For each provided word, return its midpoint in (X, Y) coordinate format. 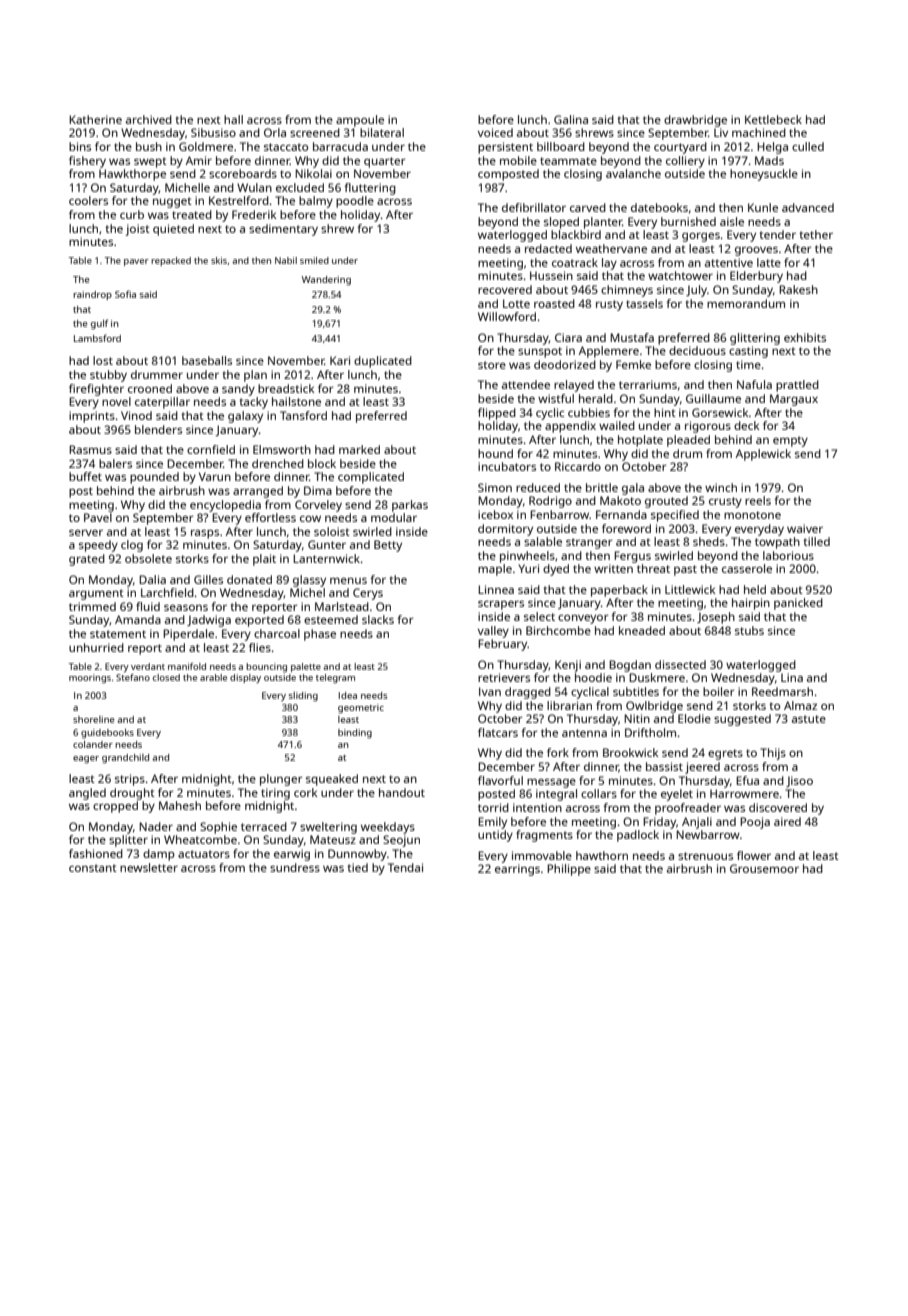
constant (93, 868)
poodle (355, 202)
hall (233, 119)
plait (264, 560)
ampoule (360, 121)
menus (348, 581)
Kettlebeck (773, 119)
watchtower (680, 275)
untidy (495, 836)
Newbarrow (708, 834)
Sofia (125, 294)
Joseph (716, 618)
